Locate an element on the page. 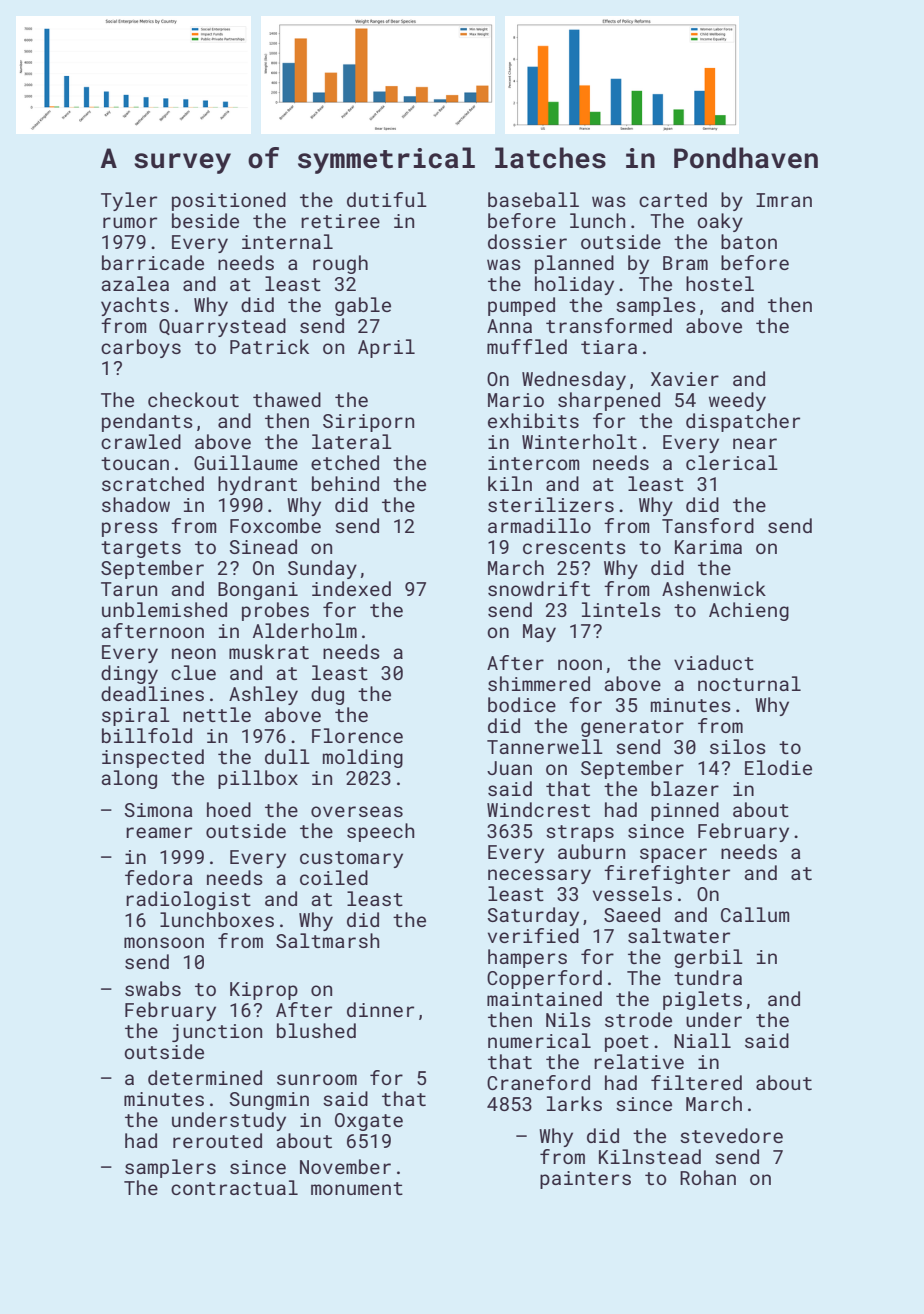  Foxcombe is located at coordinates (275, 525).
